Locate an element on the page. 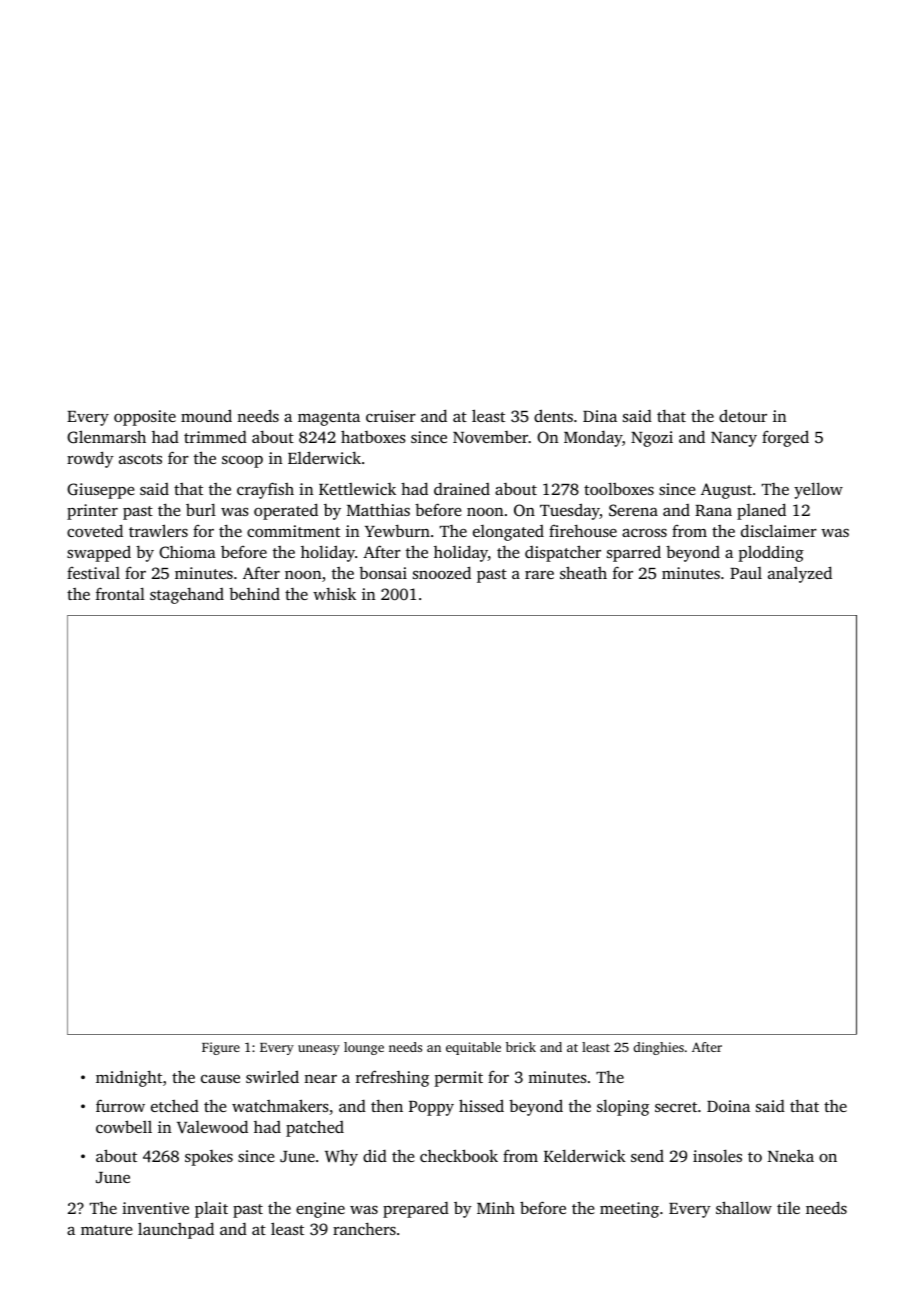 The image size is (924, 1308). stagehand is located at coordinates (187, 596).
